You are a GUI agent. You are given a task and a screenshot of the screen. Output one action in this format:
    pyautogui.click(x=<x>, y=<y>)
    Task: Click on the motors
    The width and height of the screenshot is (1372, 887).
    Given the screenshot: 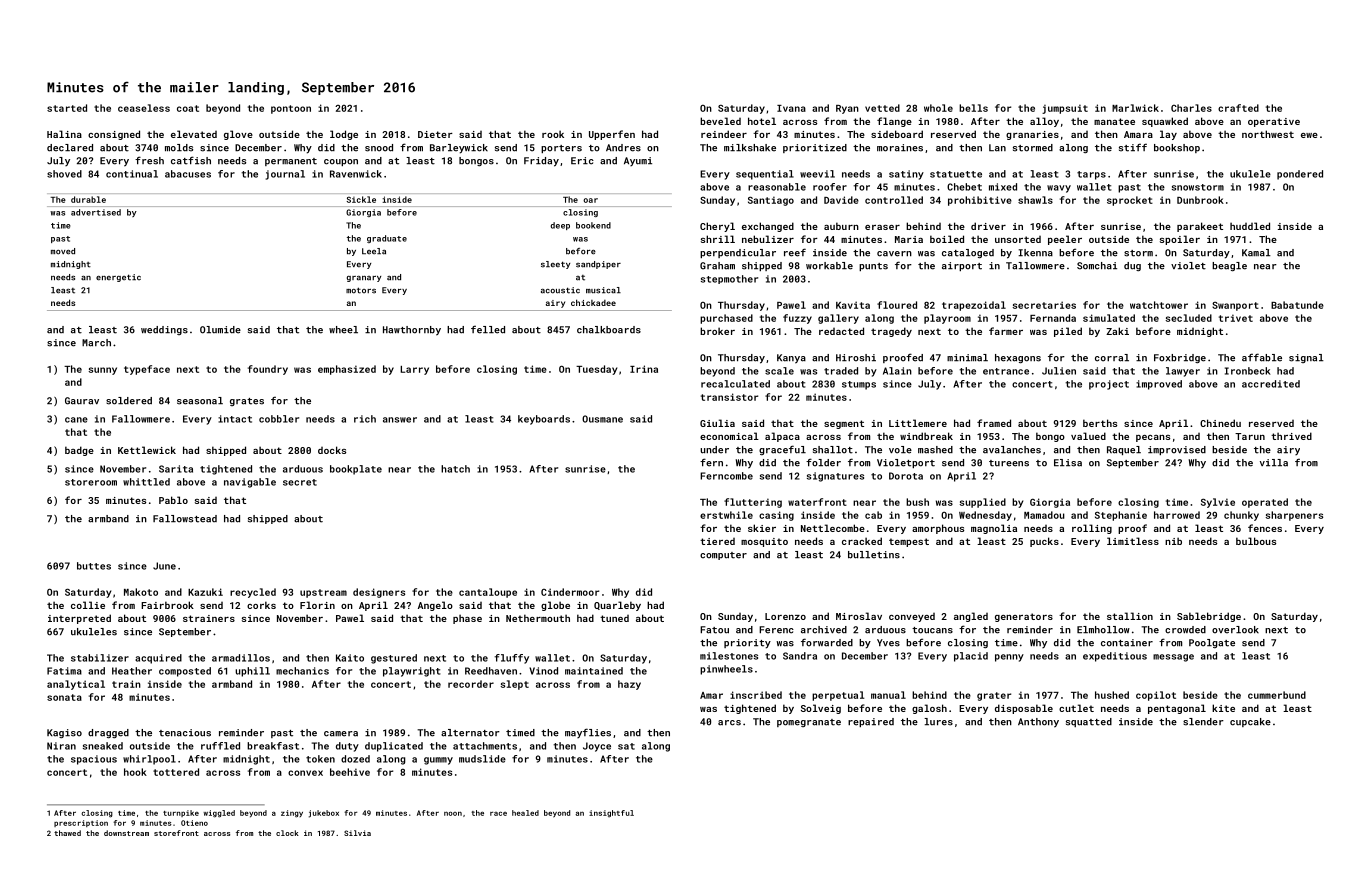 What is the action you would take?
    pyautogui.click(x=361, y=290)
